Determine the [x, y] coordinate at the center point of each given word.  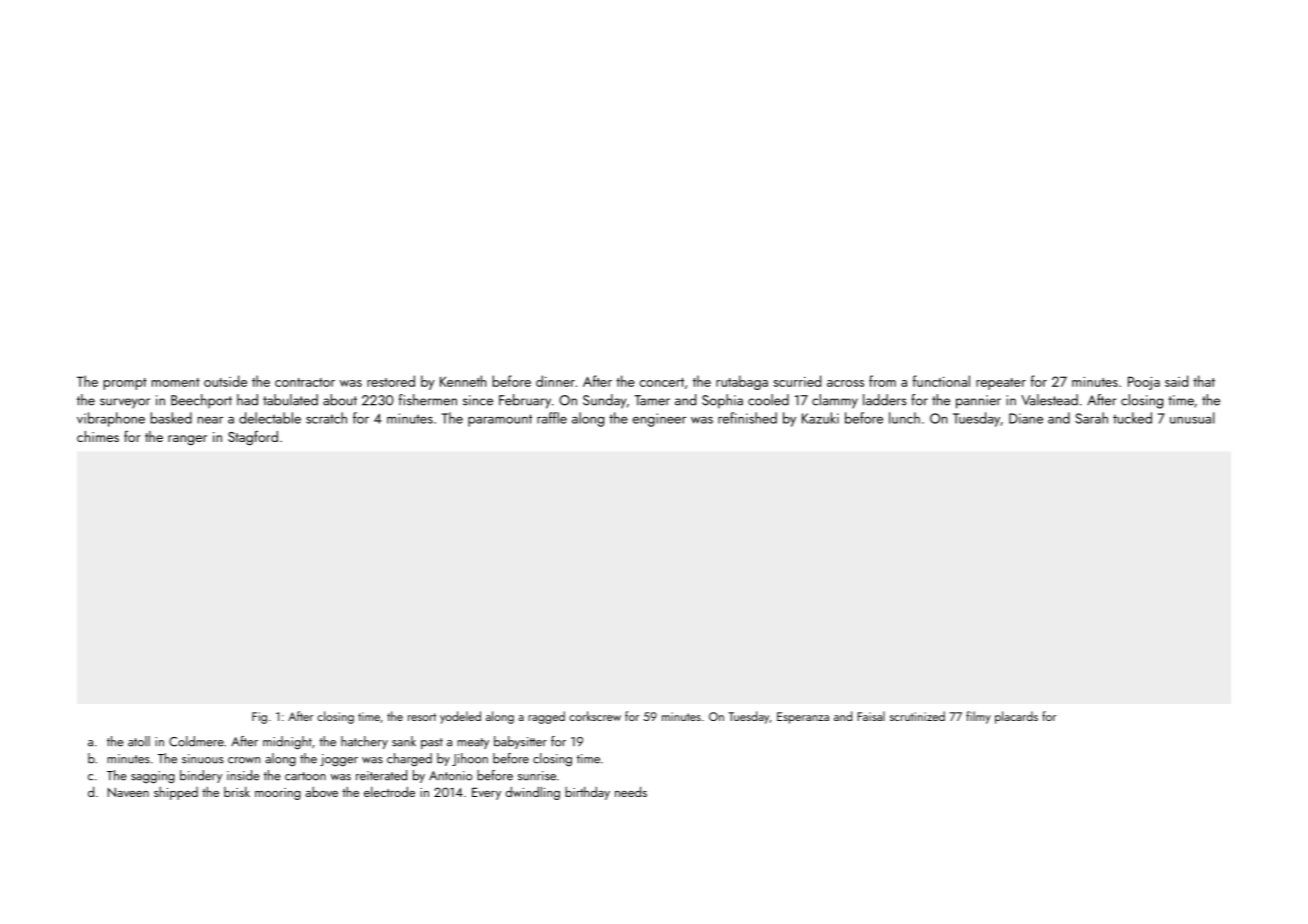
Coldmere [196, 741]
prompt [125, 384]
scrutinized [917, 716]
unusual [1192, 418]
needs [631, 791]
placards [1016, 717]
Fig [259, 718]
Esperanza [803, 718]
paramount [500, 420]
